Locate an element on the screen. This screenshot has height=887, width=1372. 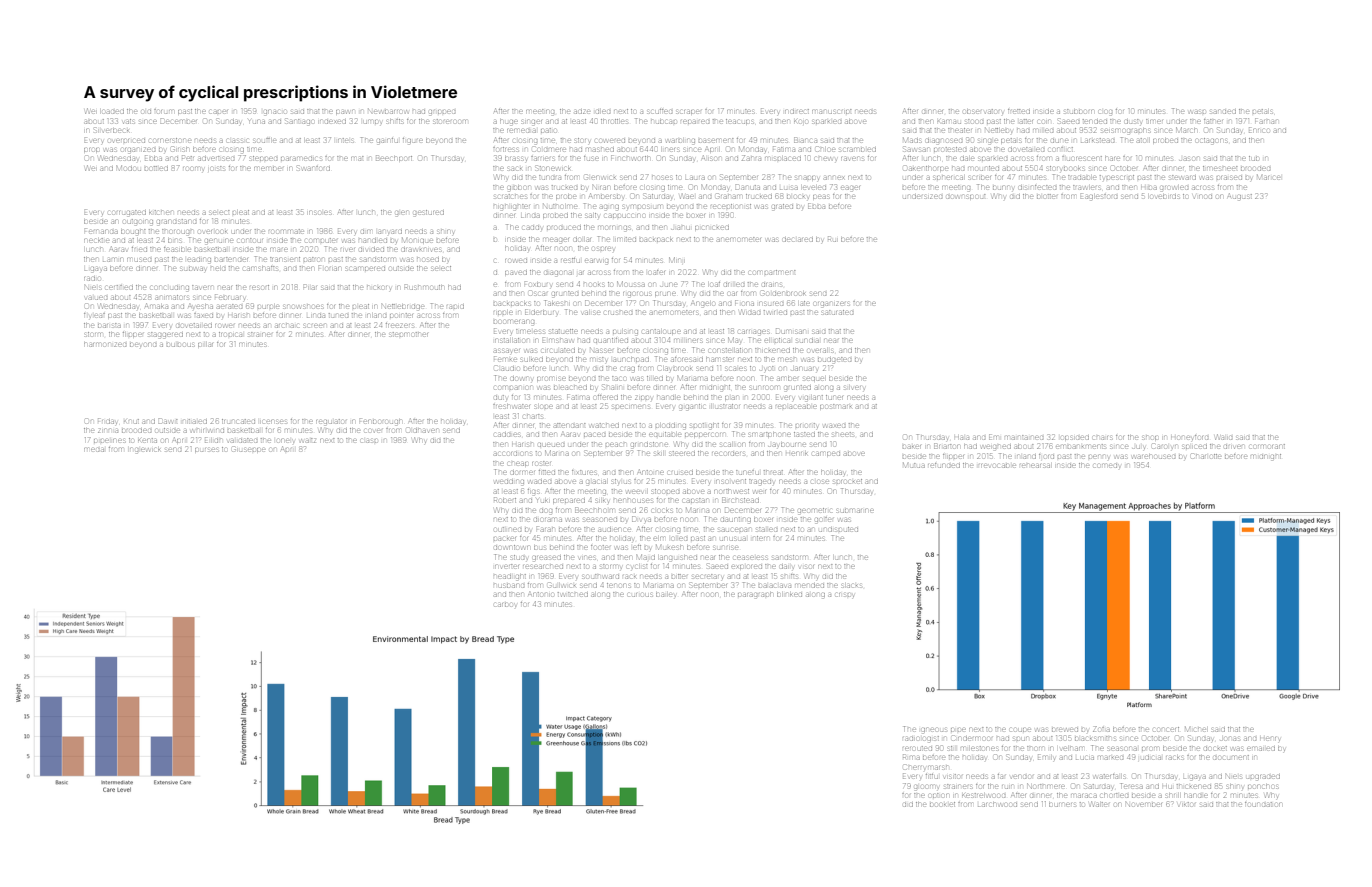
booklet is located at coordinates (942, 804).
